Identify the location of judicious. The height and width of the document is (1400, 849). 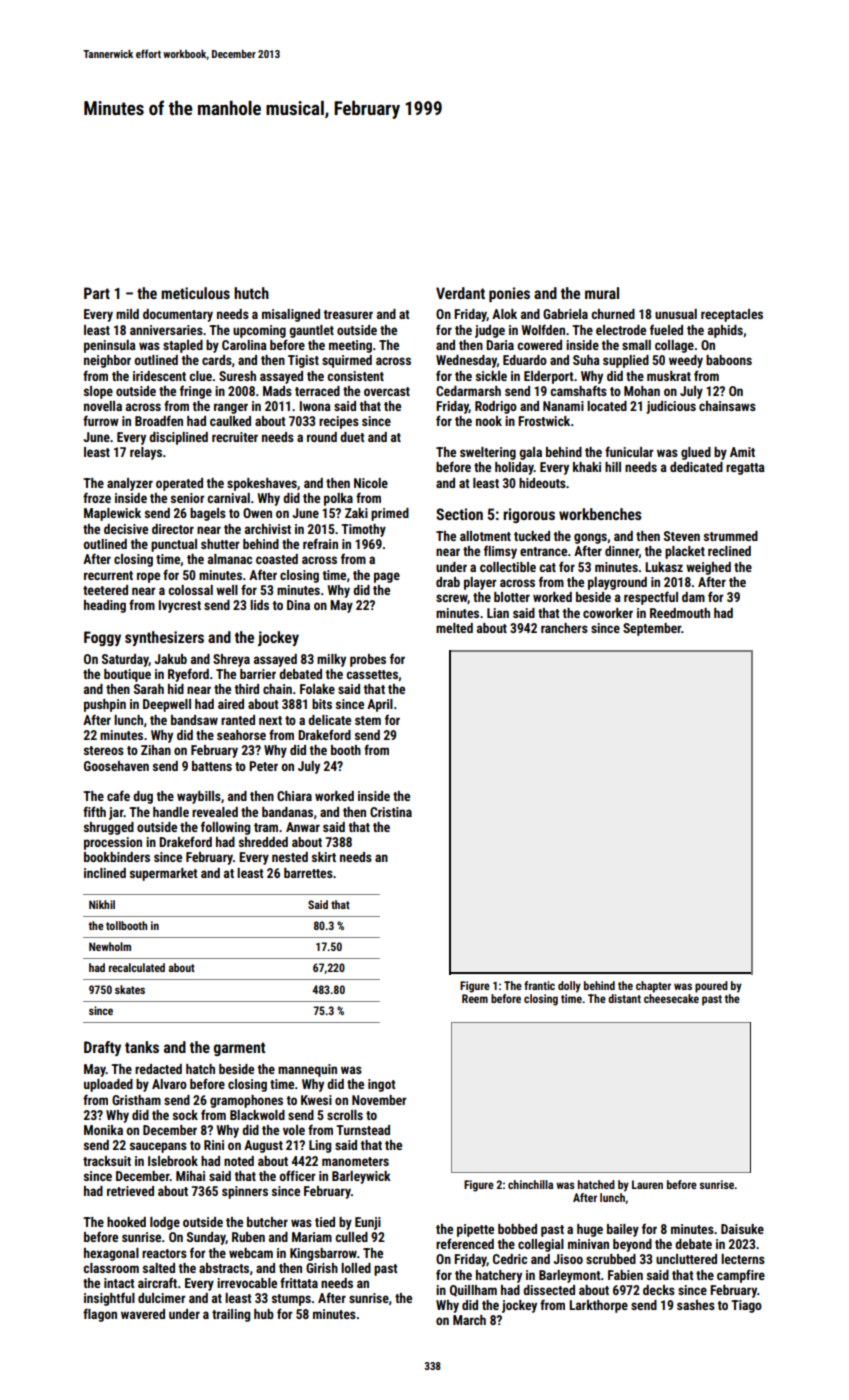
(671, 407).
